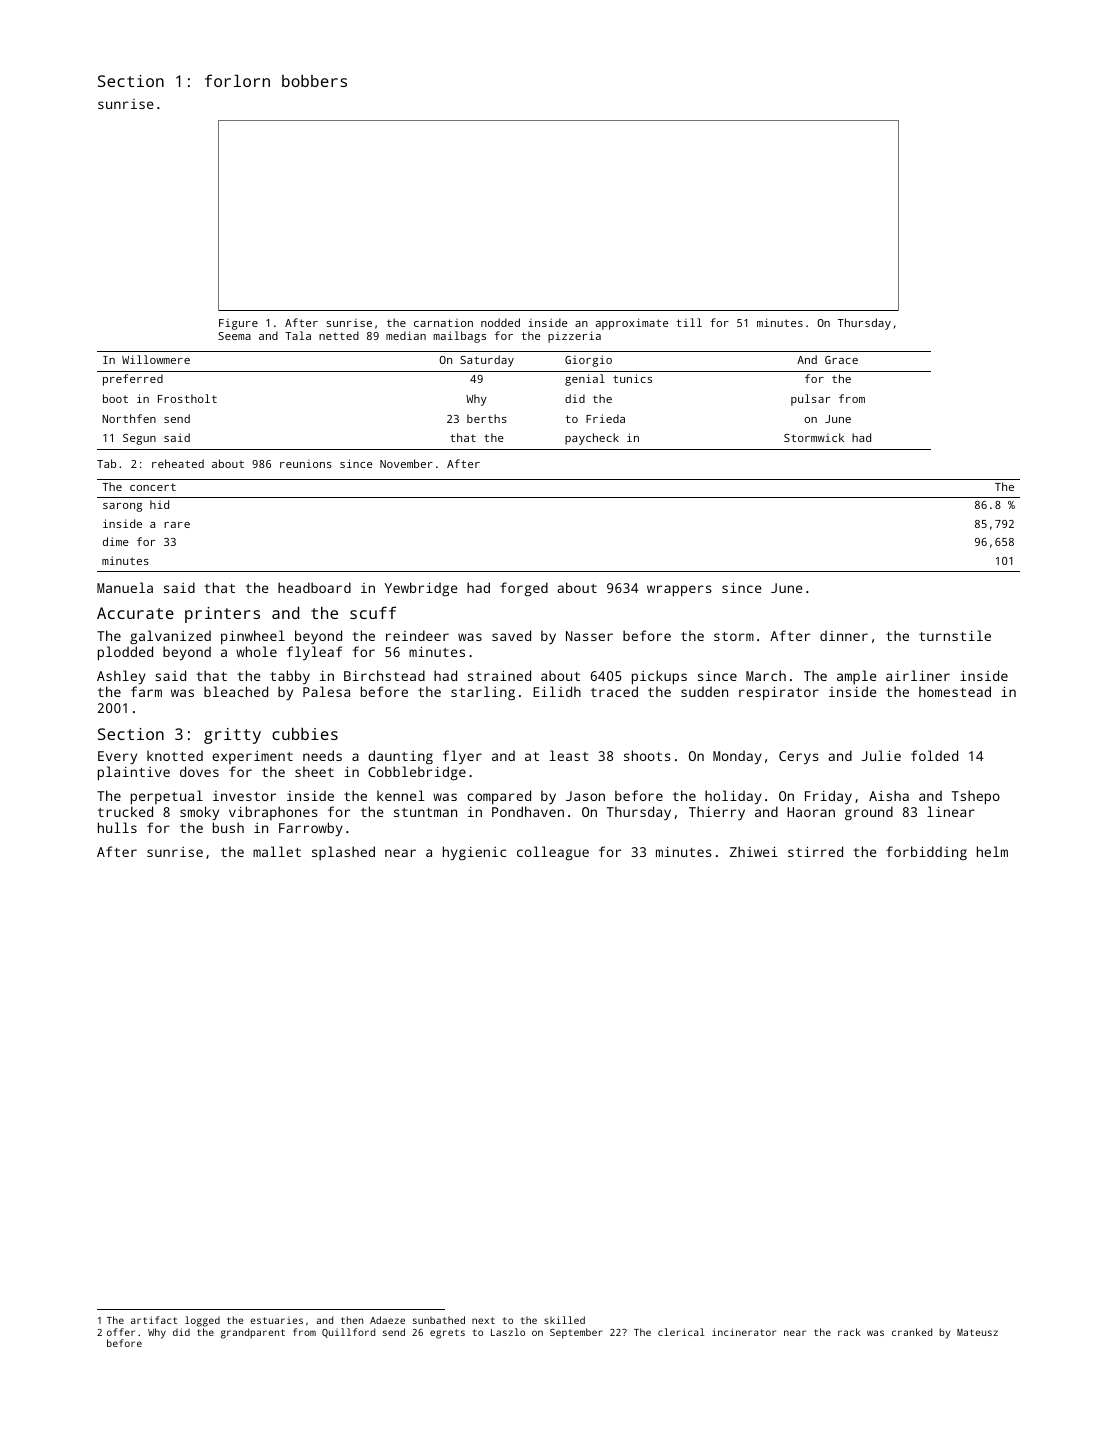 This screenshot has height=1445, width=1117. What do you see at coordinates (841, 360) in the screenshot?
I see `Grace` at bounding box center [841, 360].
